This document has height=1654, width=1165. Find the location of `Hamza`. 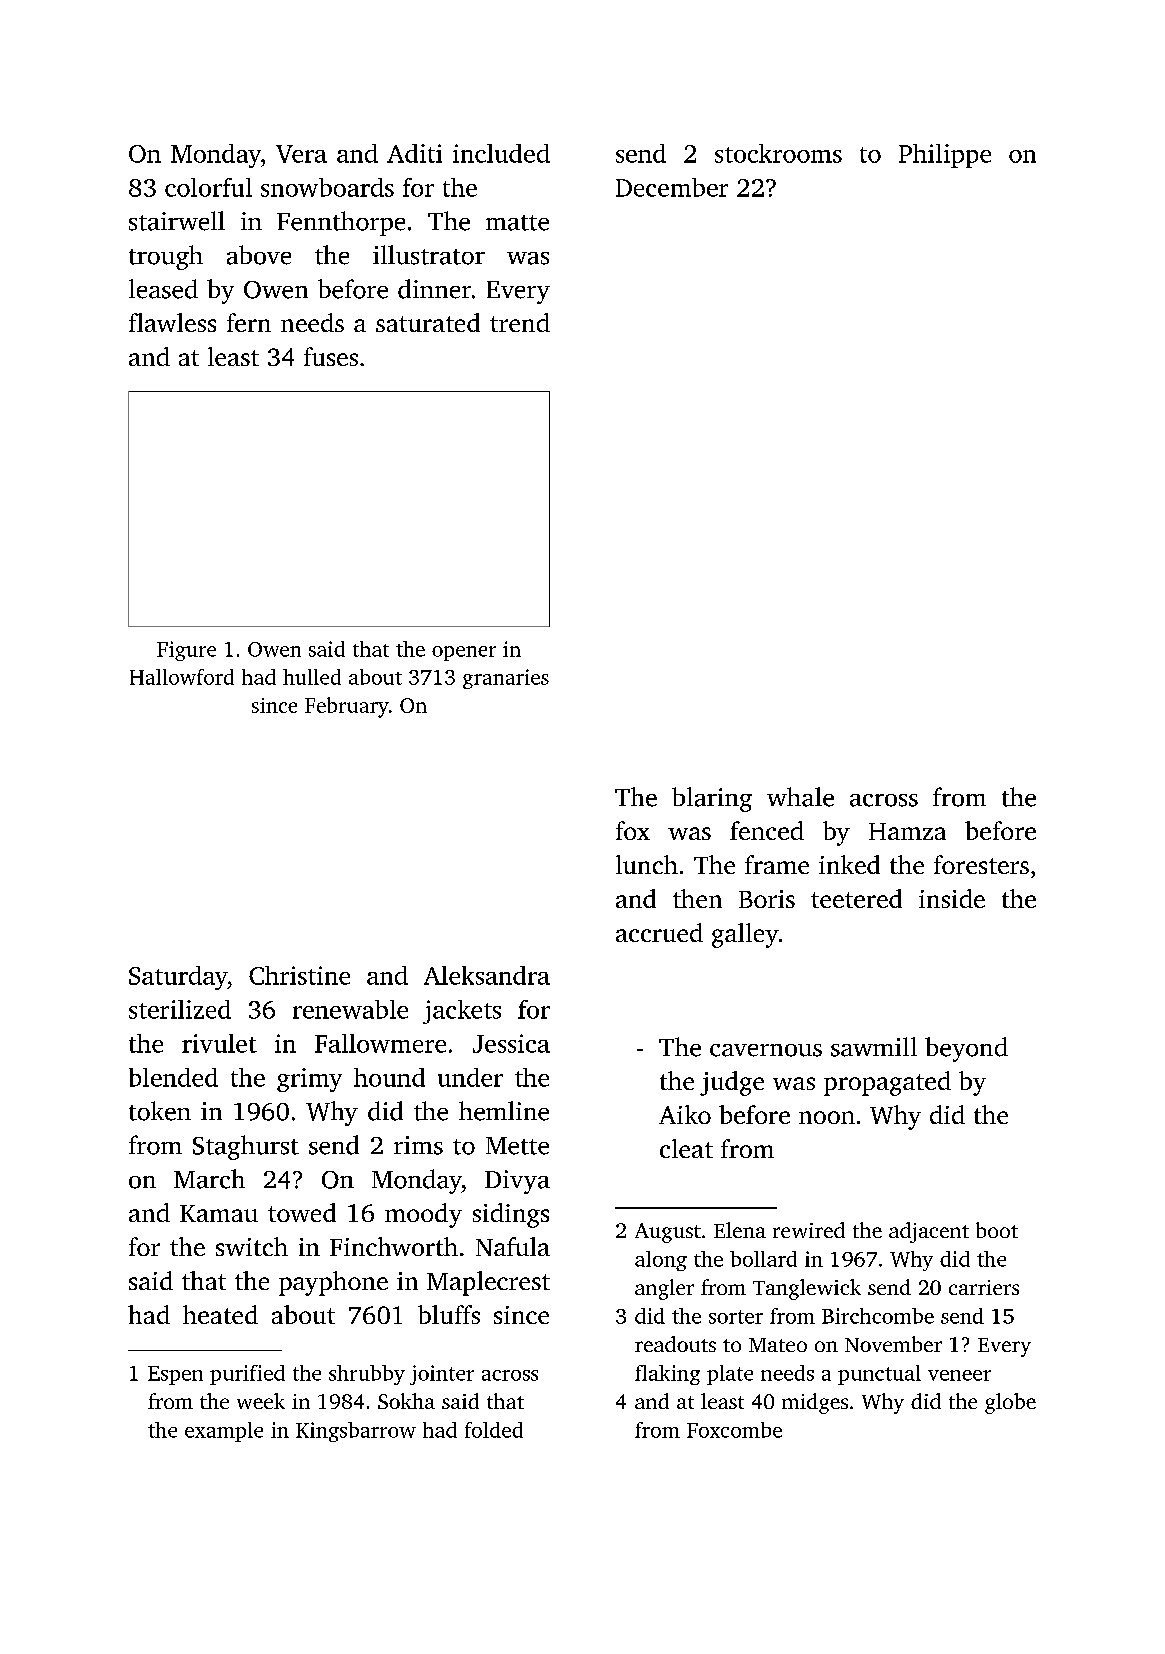

Hamza is located at coordinates (907, 831).
